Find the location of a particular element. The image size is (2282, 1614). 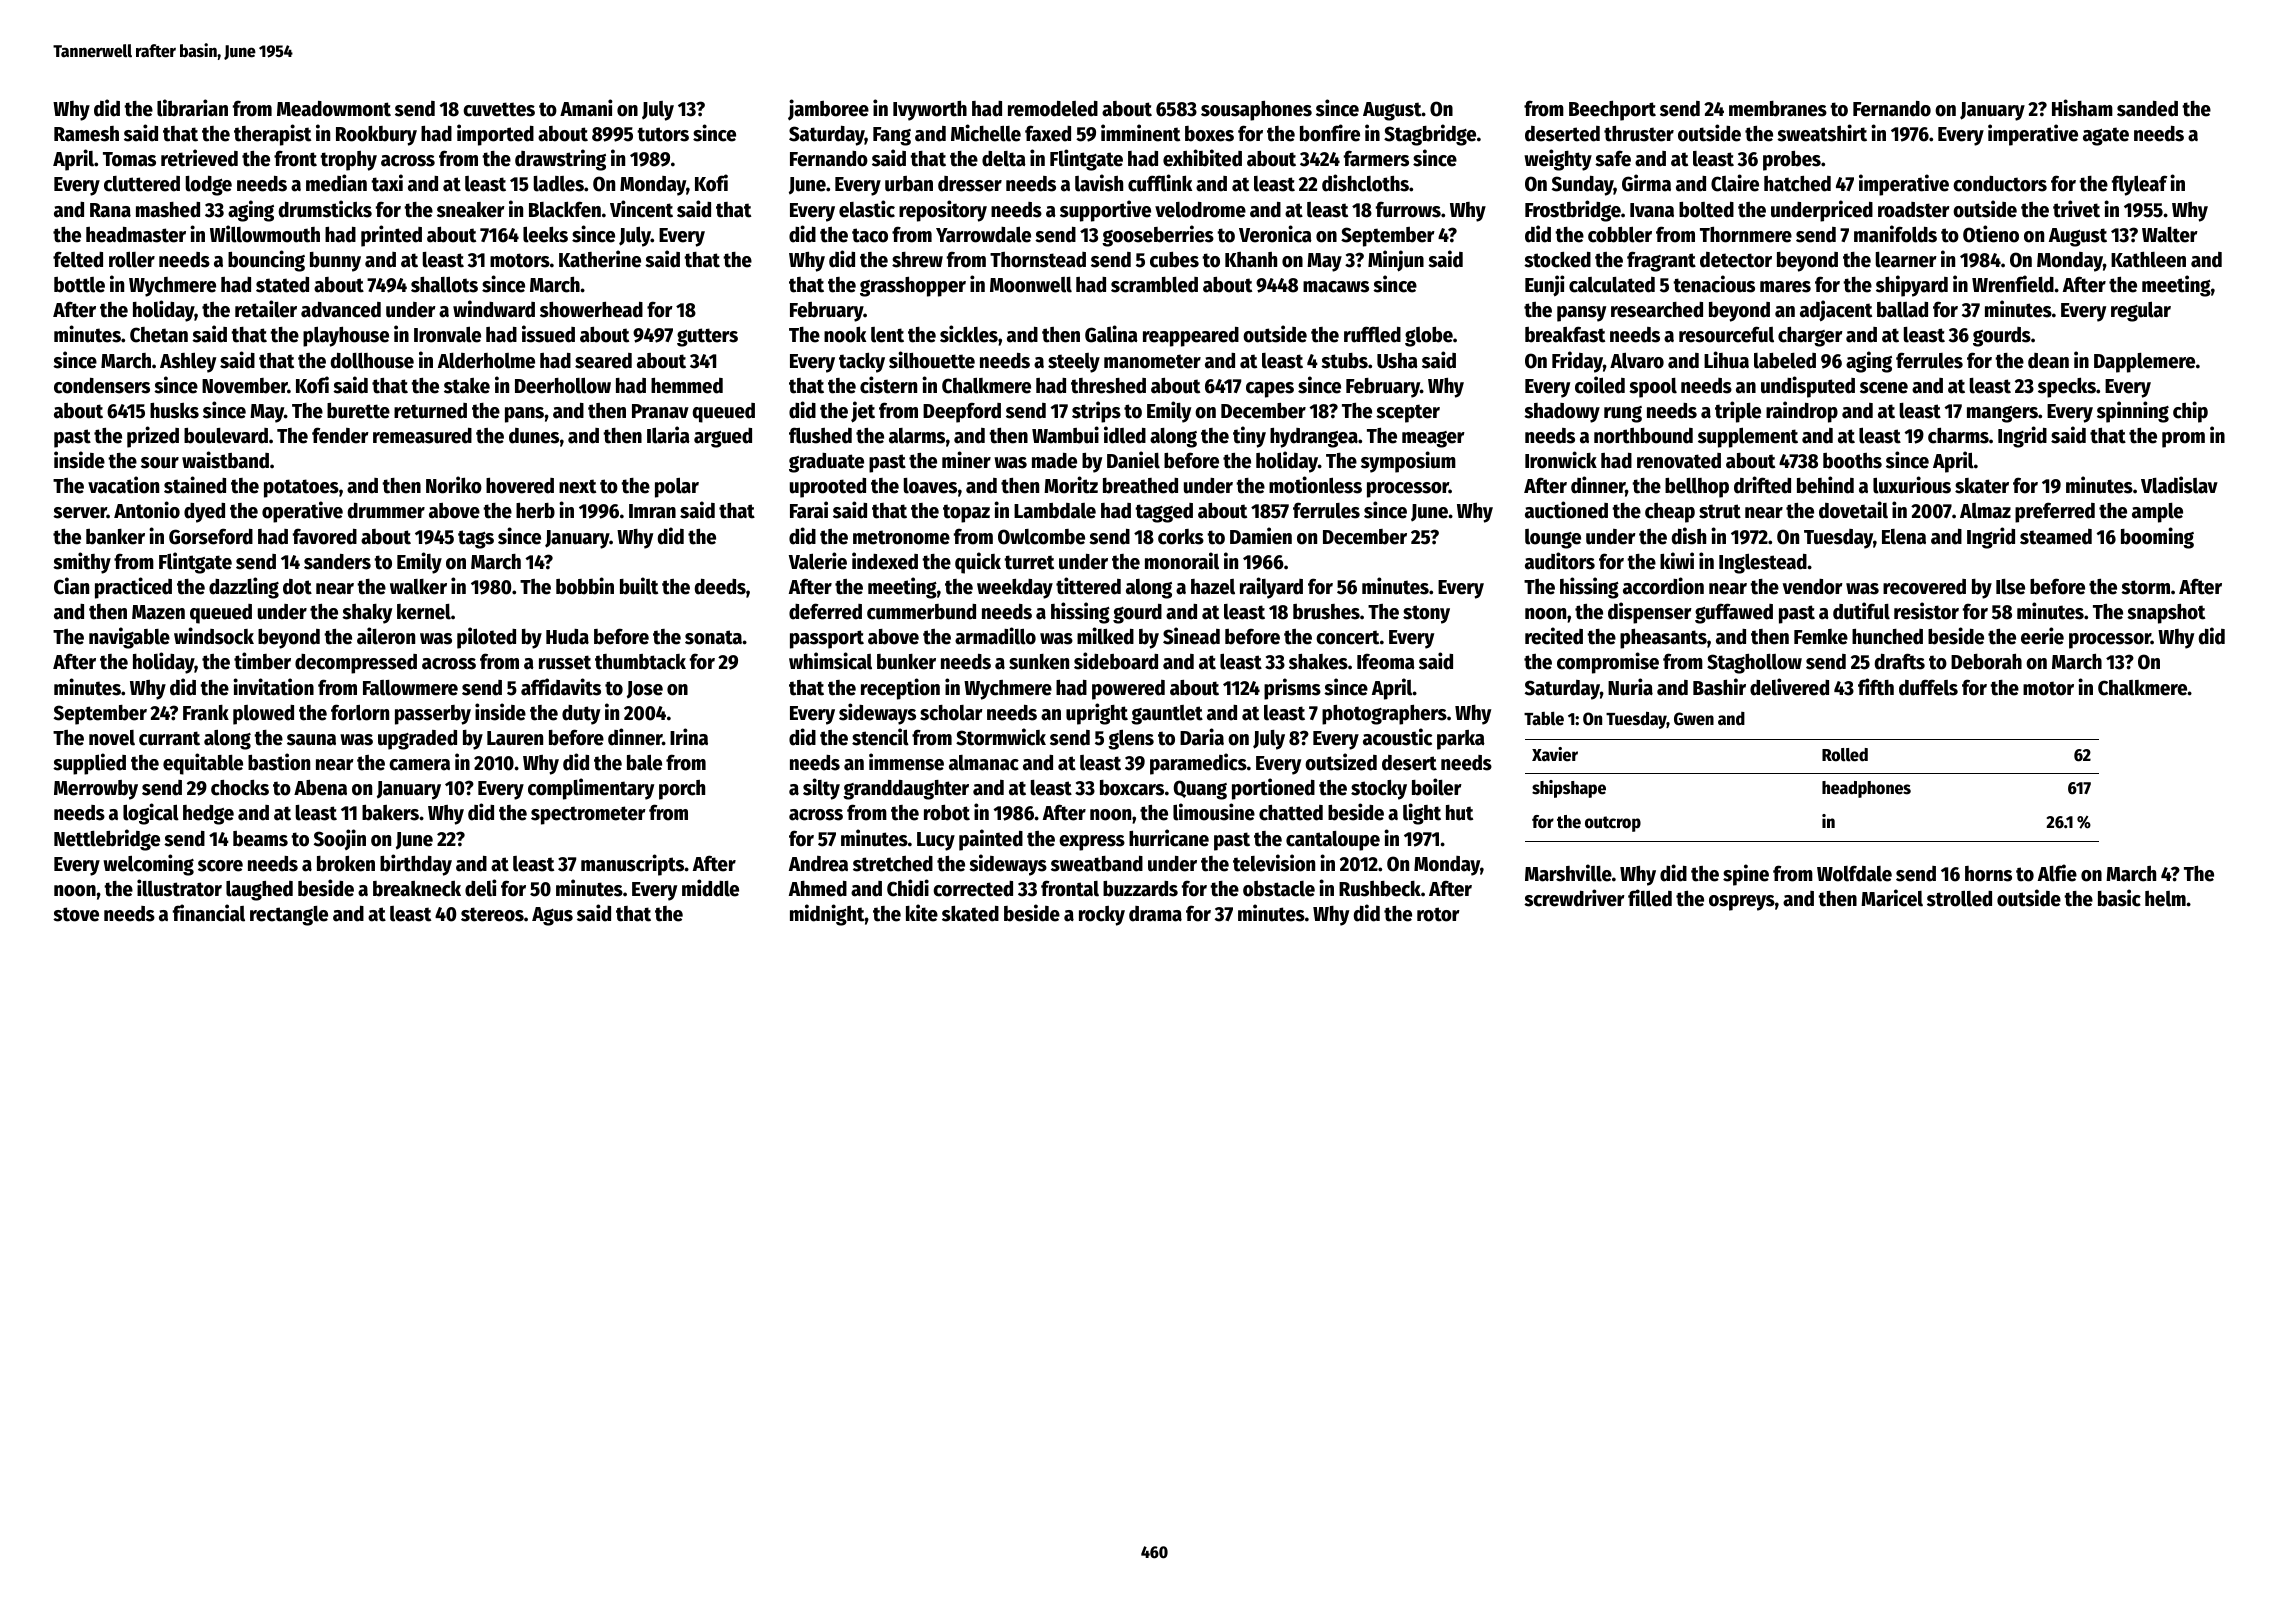

sousaphones is located at coordinates (1256, 111).
